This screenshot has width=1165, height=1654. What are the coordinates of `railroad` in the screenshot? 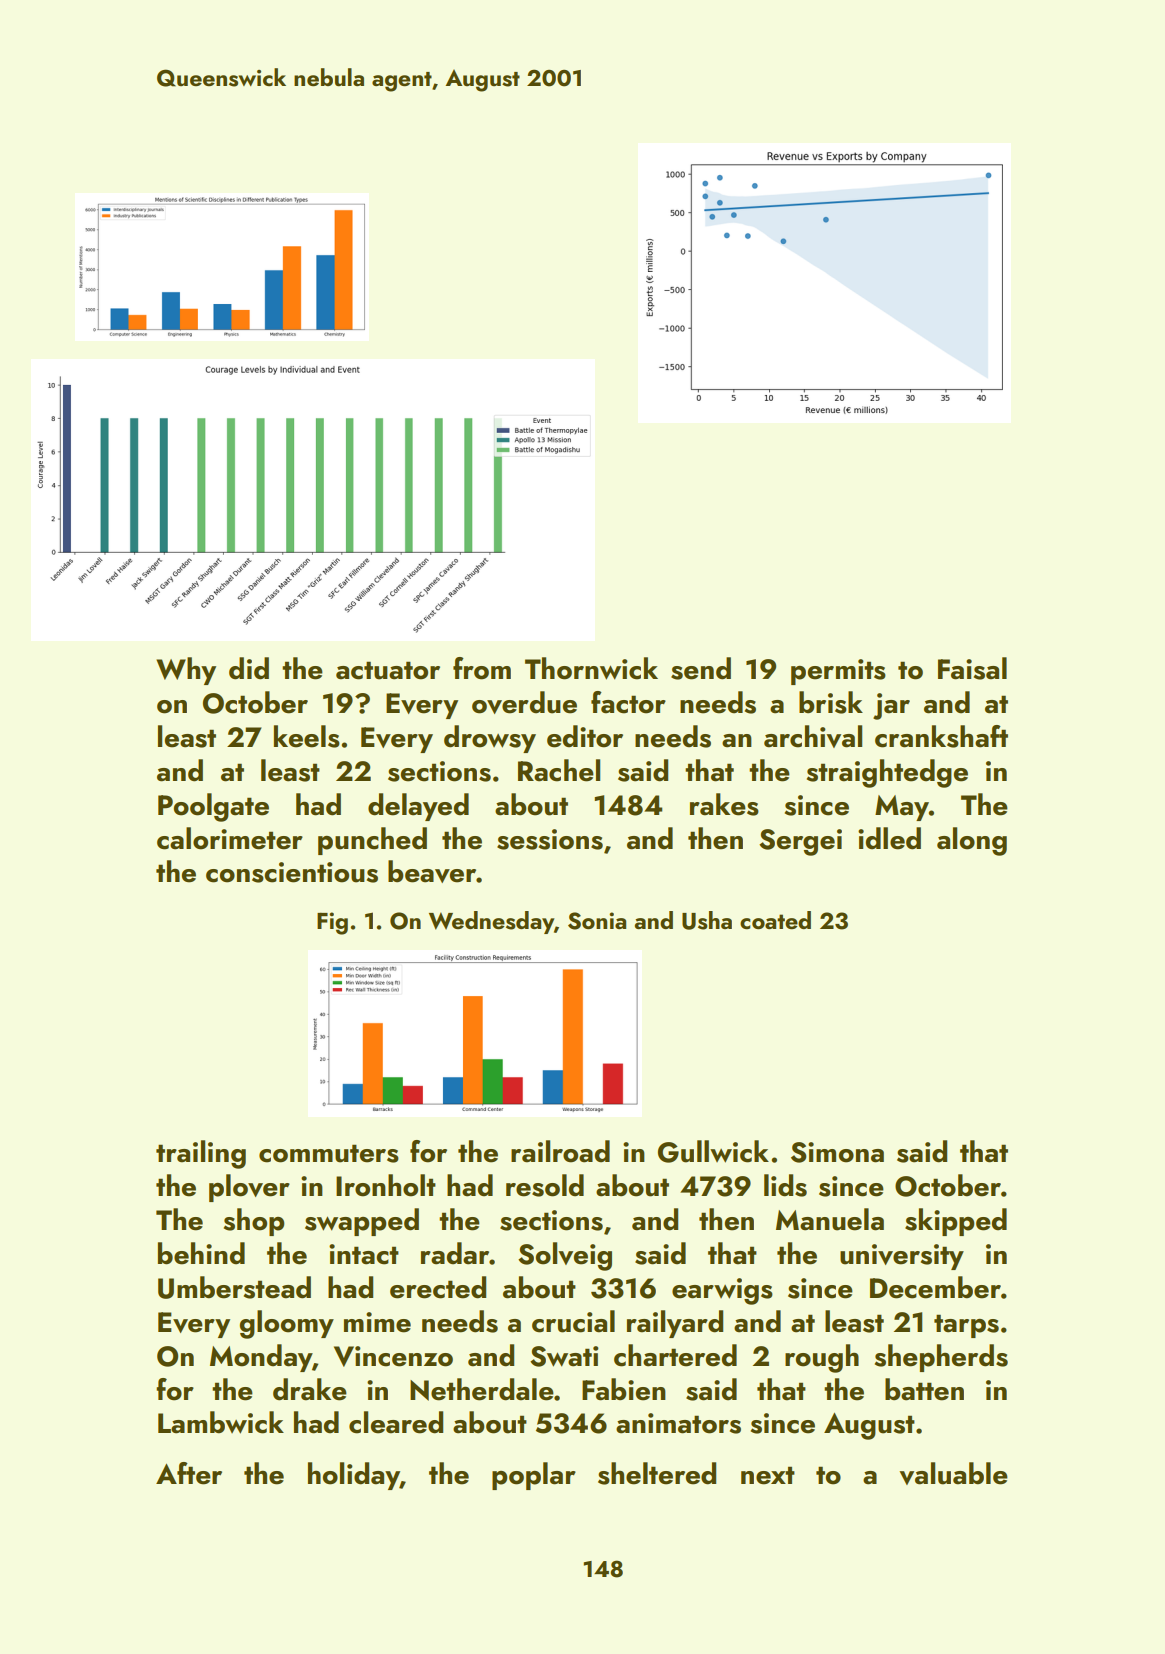 It's located at (560, 1151).
